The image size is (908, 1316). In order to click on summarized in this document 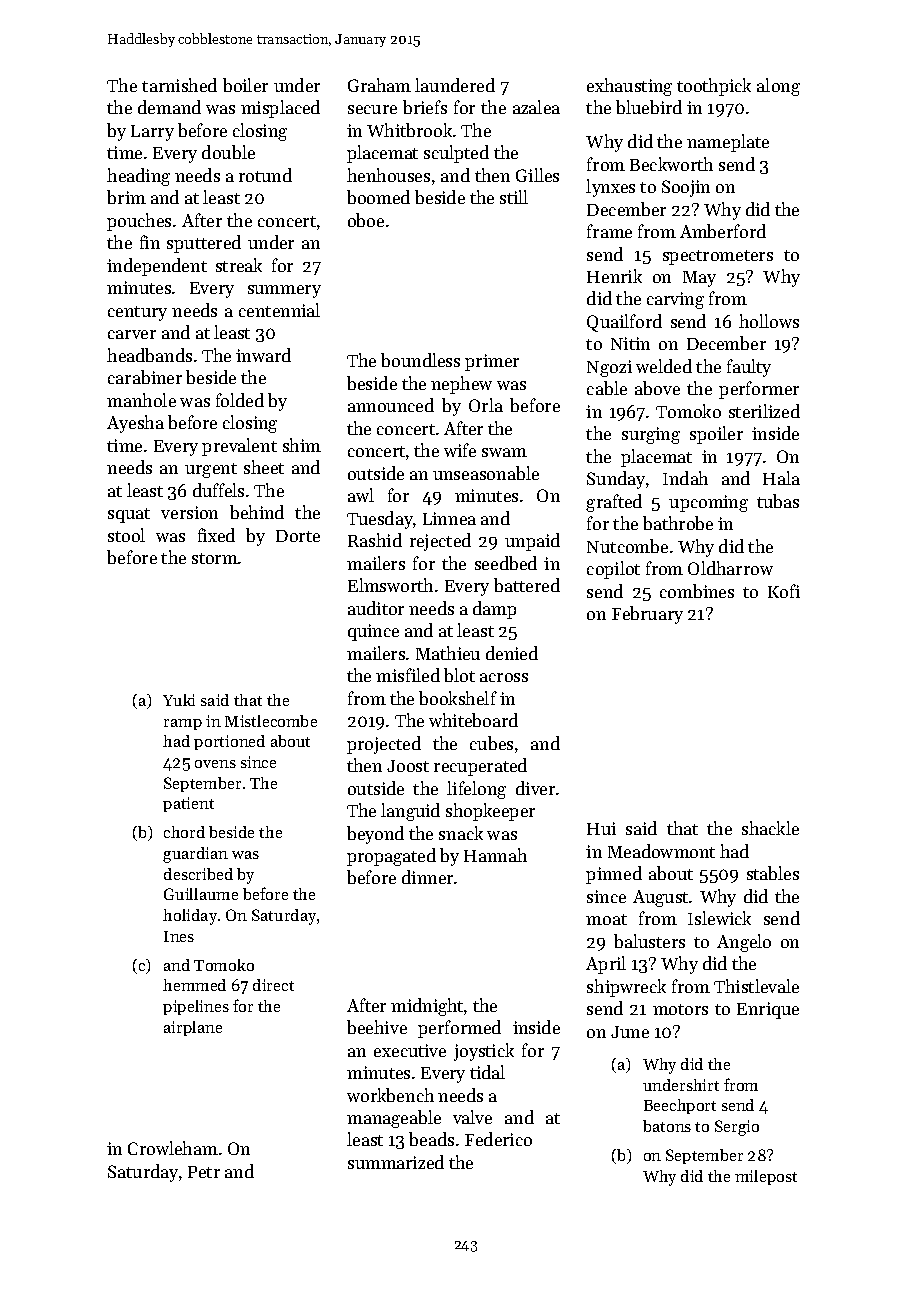, I will do `click(396, 1162)`.
